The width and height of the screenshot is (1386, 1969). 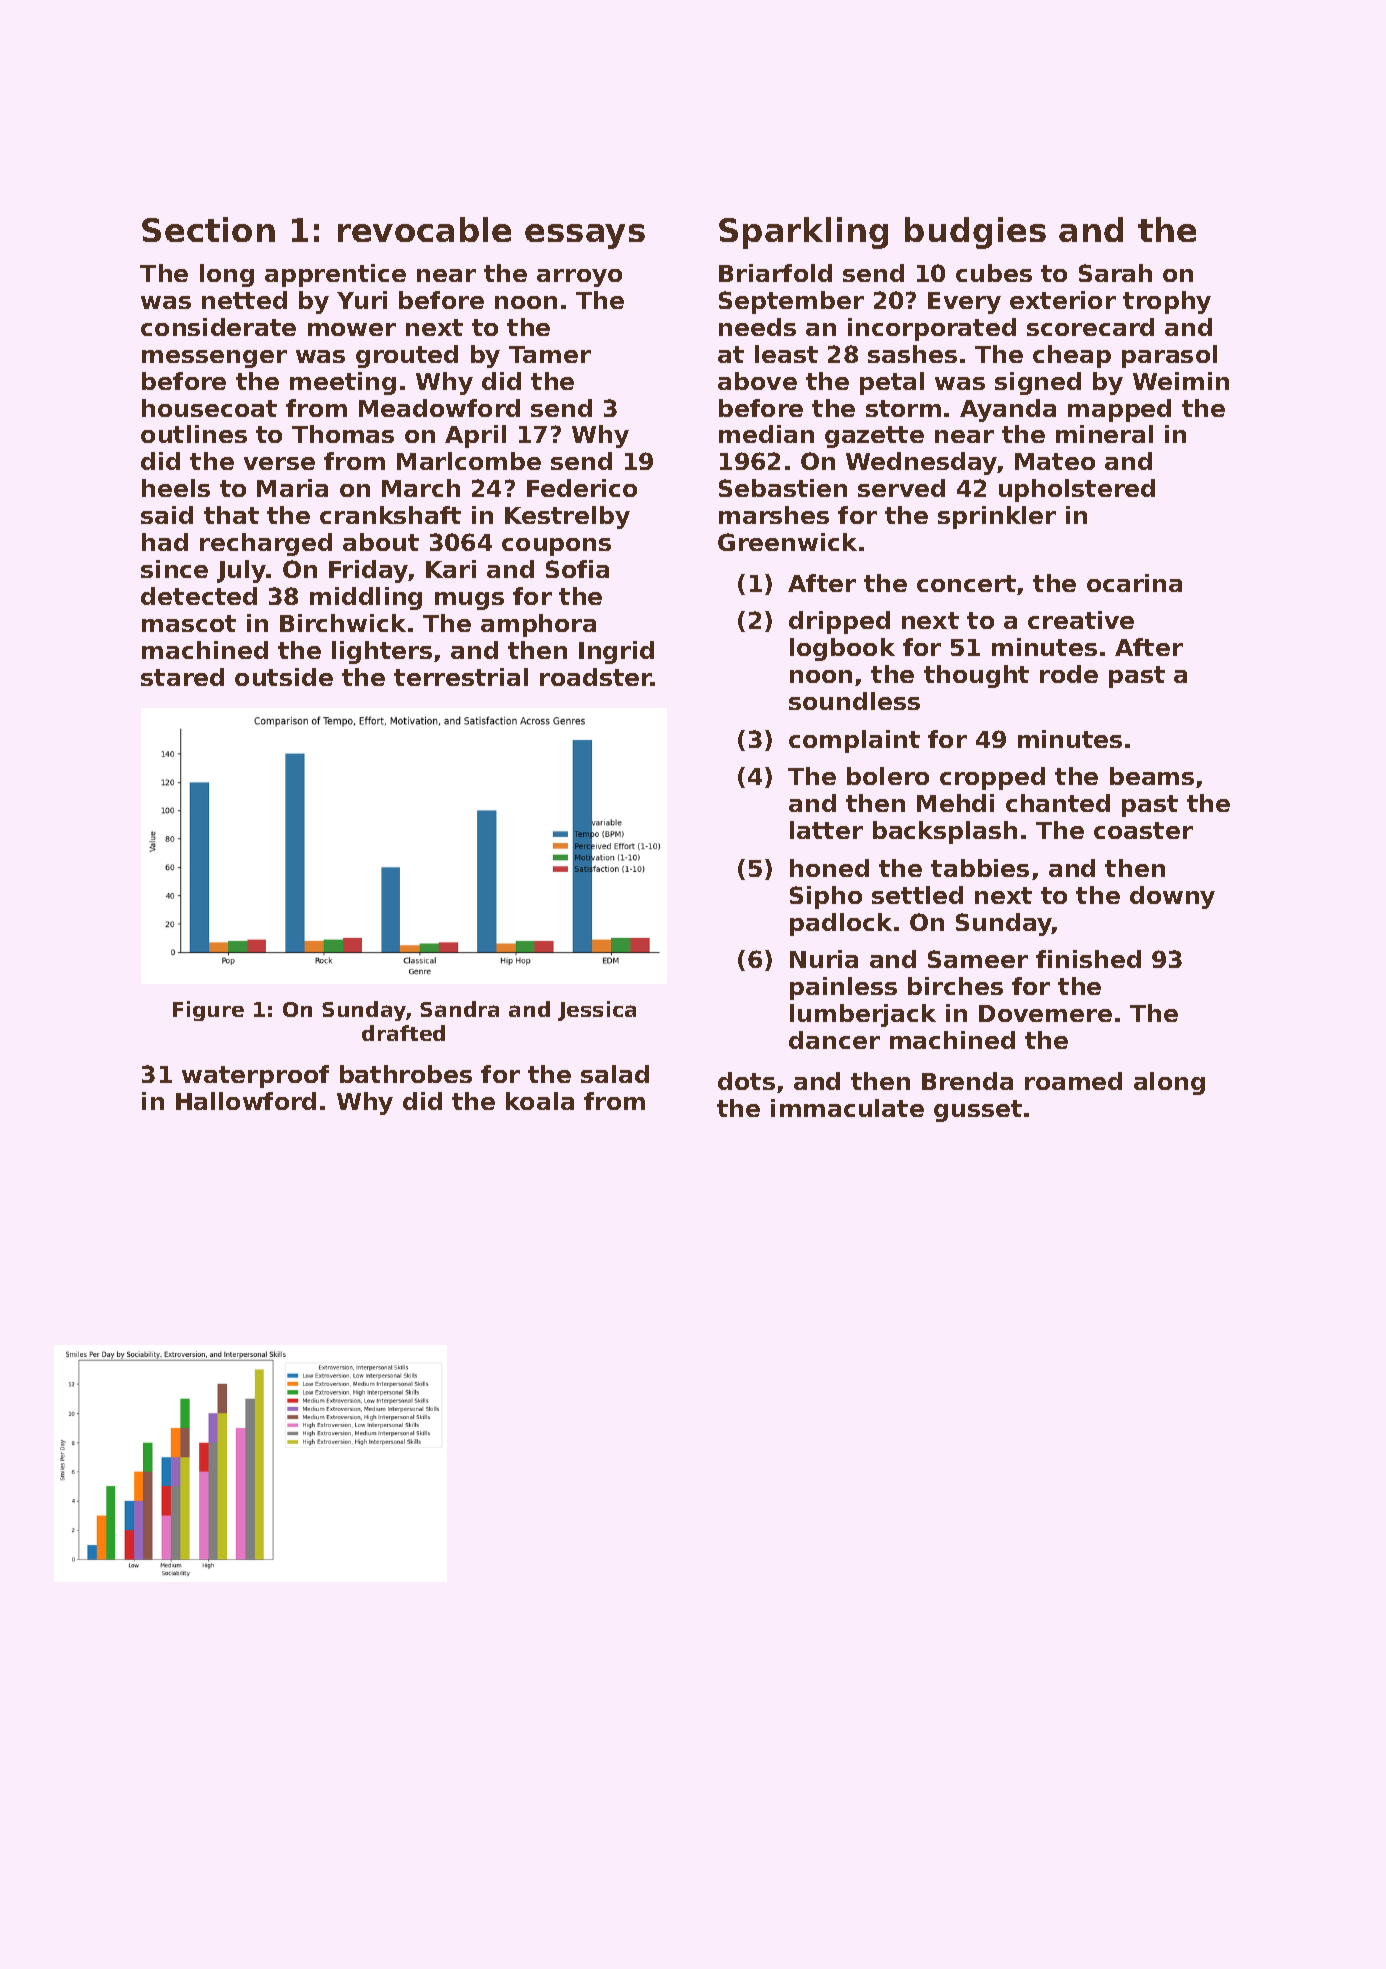 What do you see at coordinates (255, 1076) in the screenshot?
I see `waterproof` at bounding box center [255, 1076].
